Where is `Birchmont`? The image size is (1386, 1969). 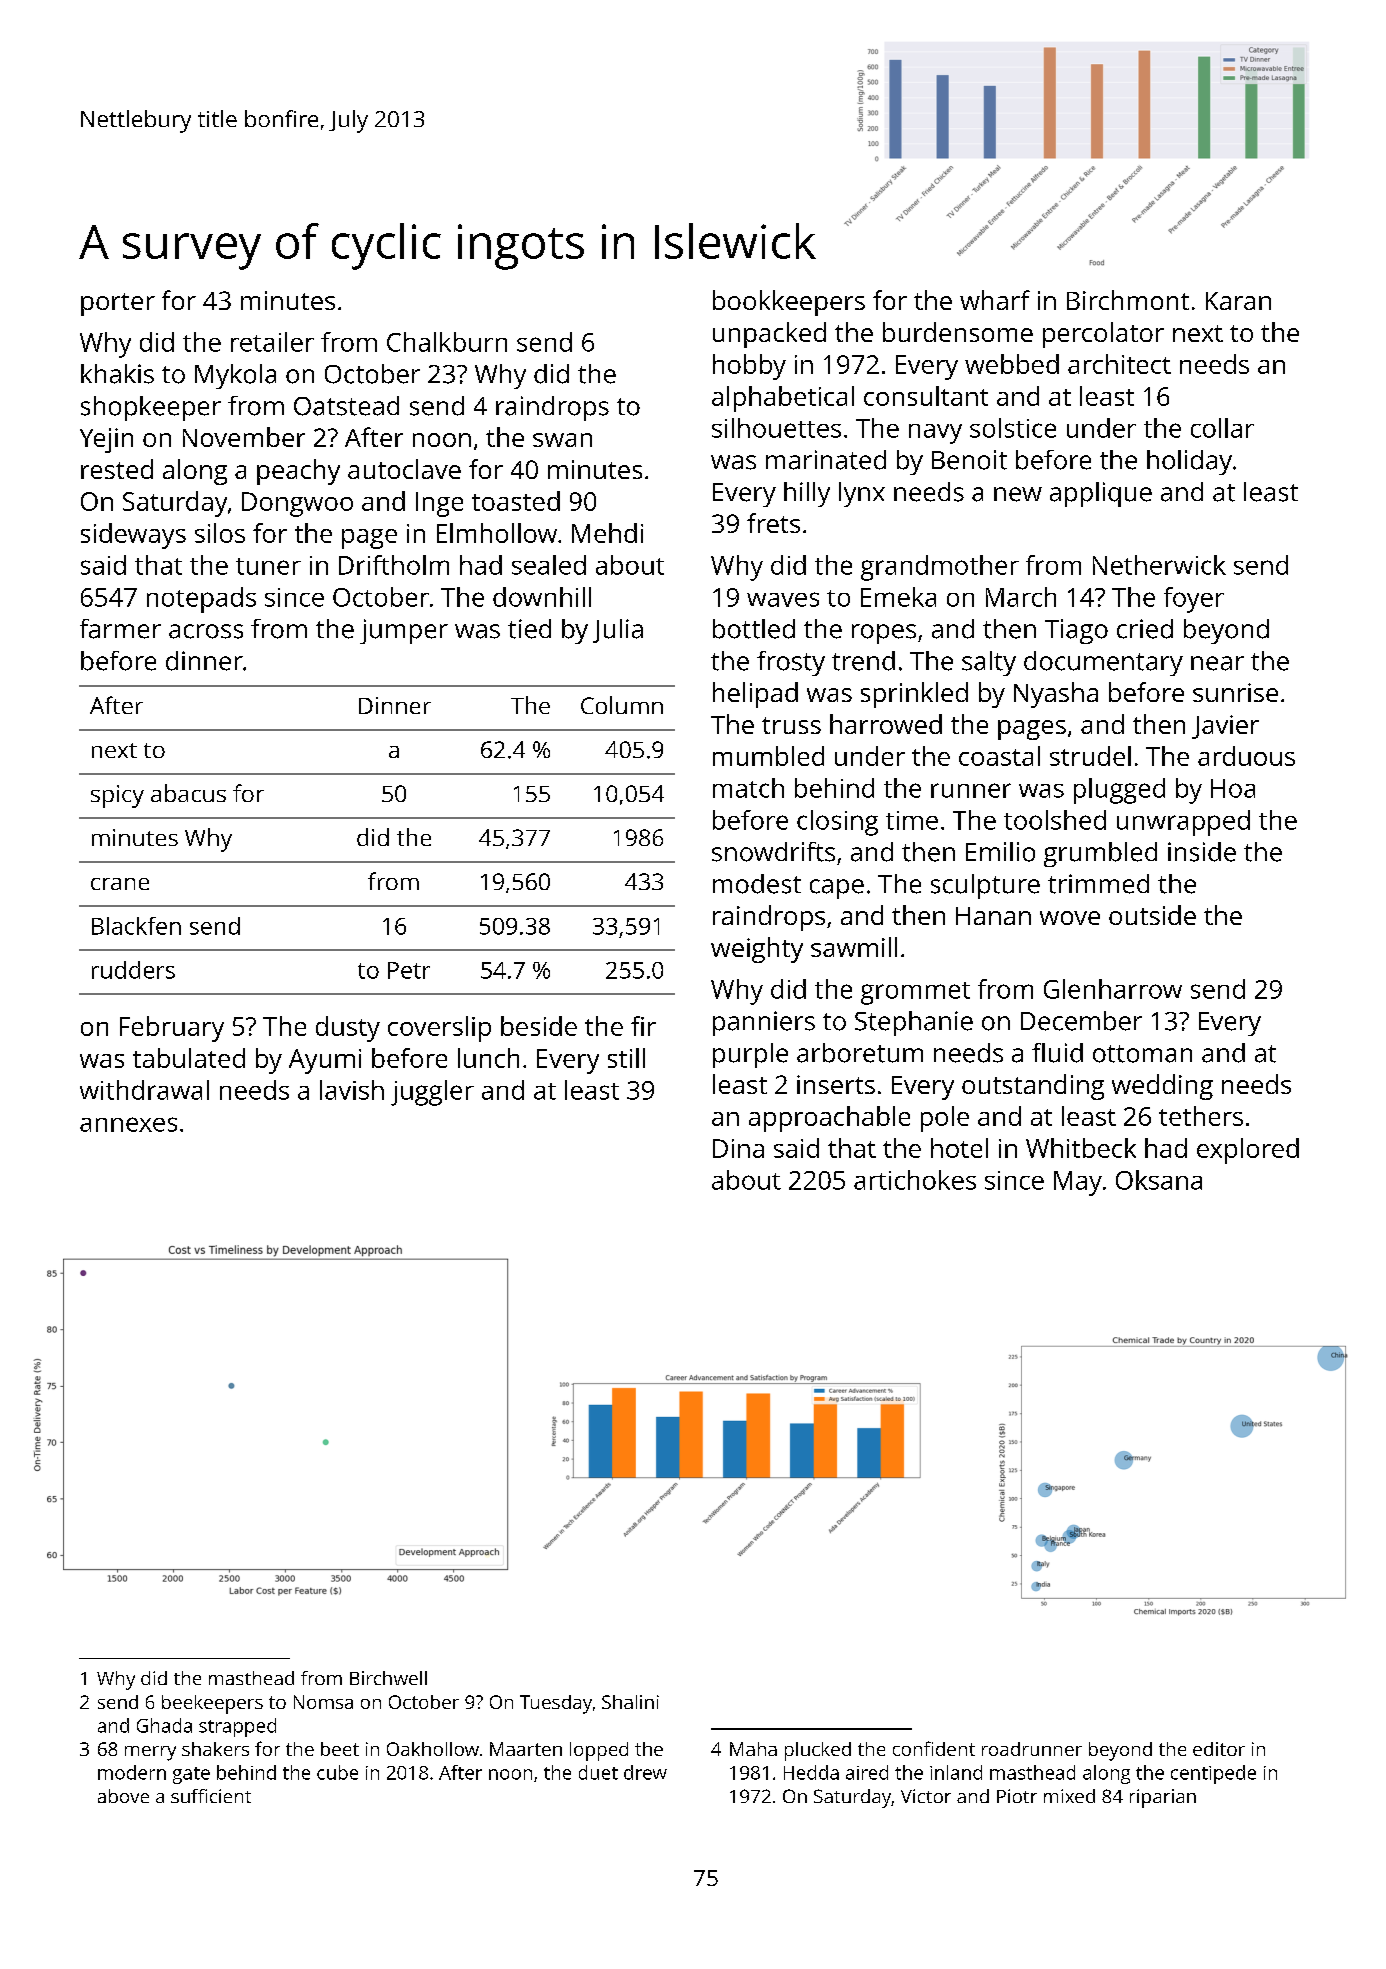
Birchmont is located at coordinates (1128, 300).
